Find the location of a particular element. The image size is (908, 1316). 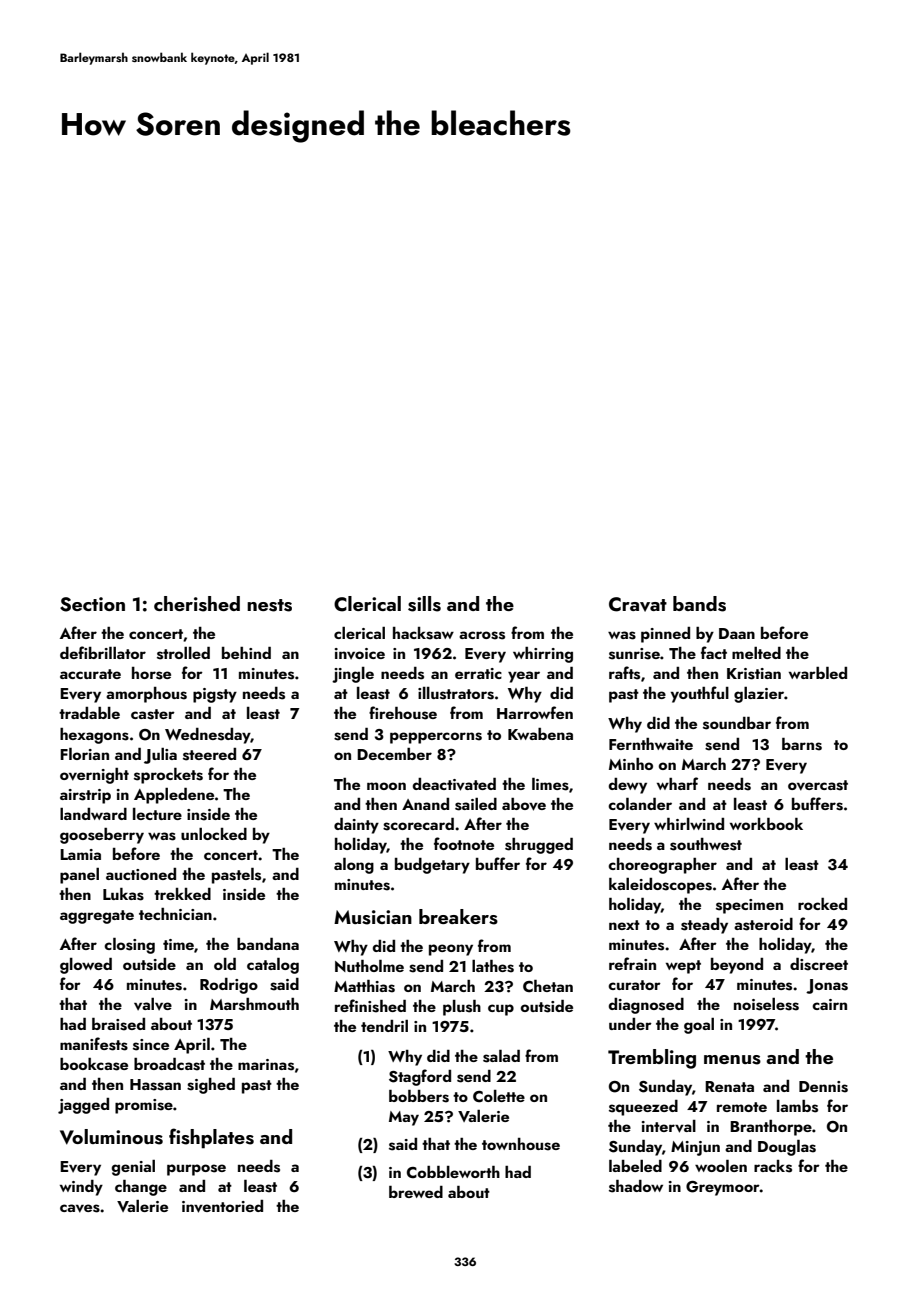

limes is located at coordinates (550, 784).
